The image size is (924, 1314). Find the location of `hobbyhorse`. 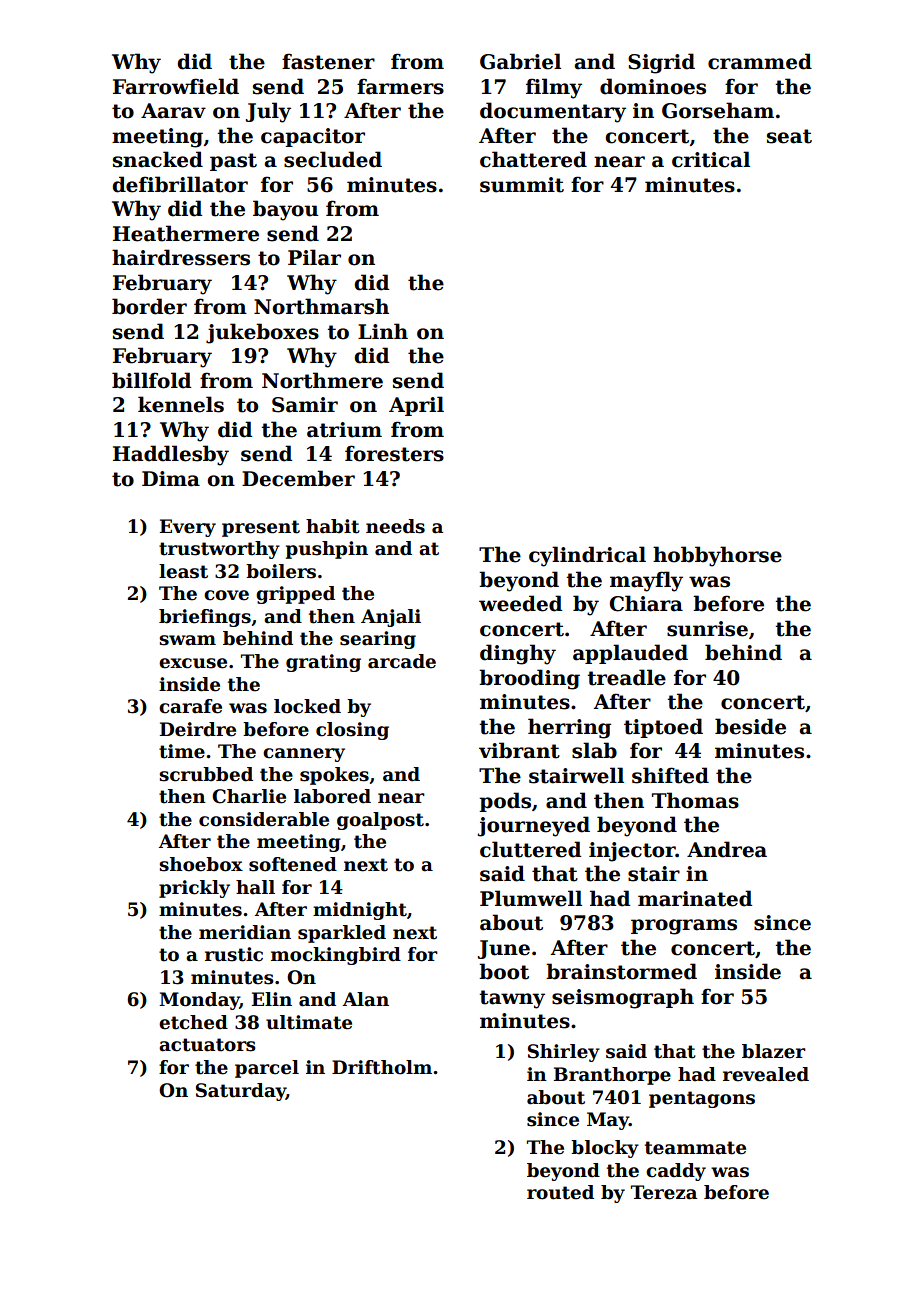

hobbyhorse is located at coordinates (717, 556).
